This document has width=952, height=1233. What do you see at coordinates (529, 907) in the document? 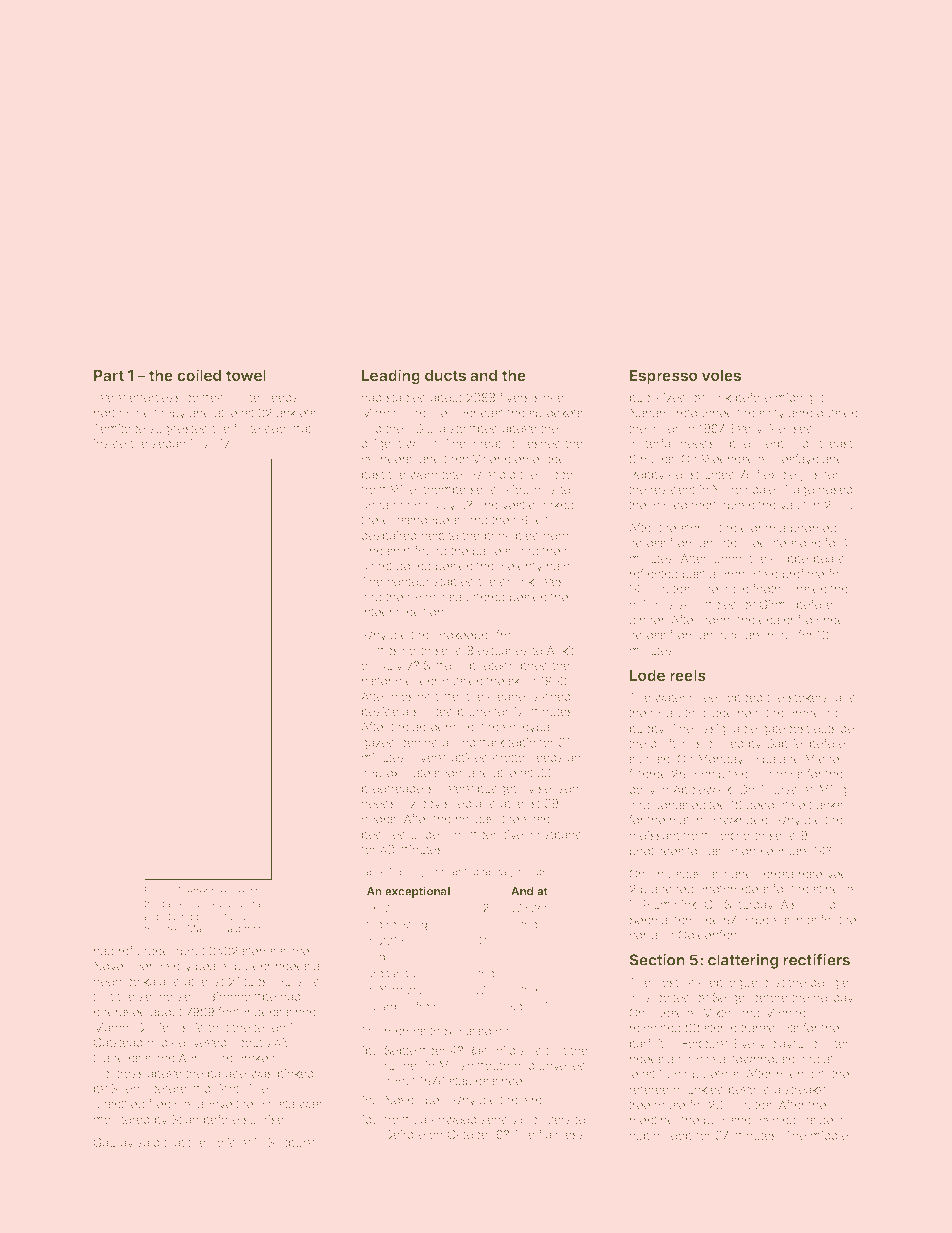
I see `Wouter` at bounding box center [529, 907].
